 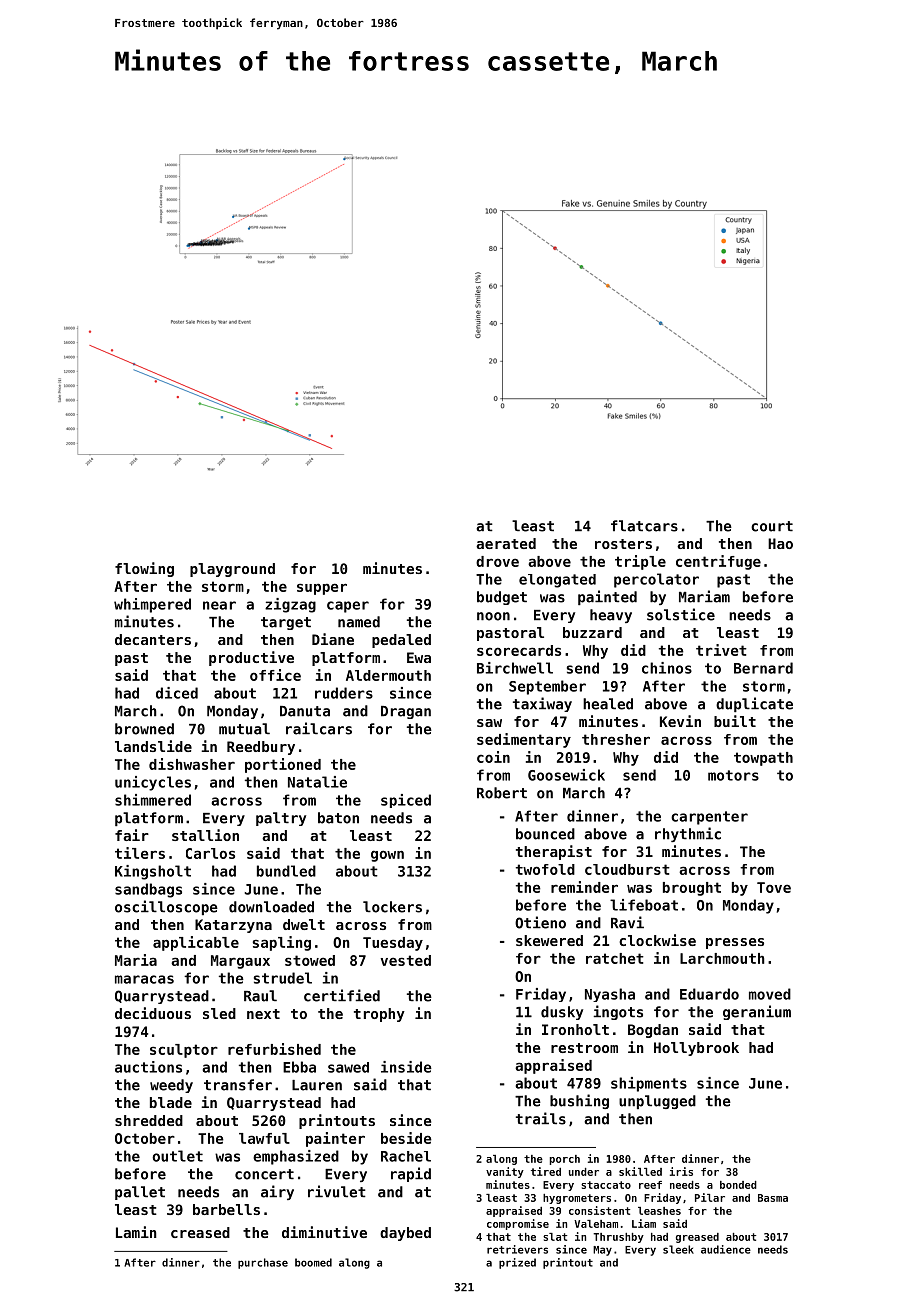 What do you see at coordinates (144, 729) in the screenshot?
I see `browned` at bounding box center [144, 729].
